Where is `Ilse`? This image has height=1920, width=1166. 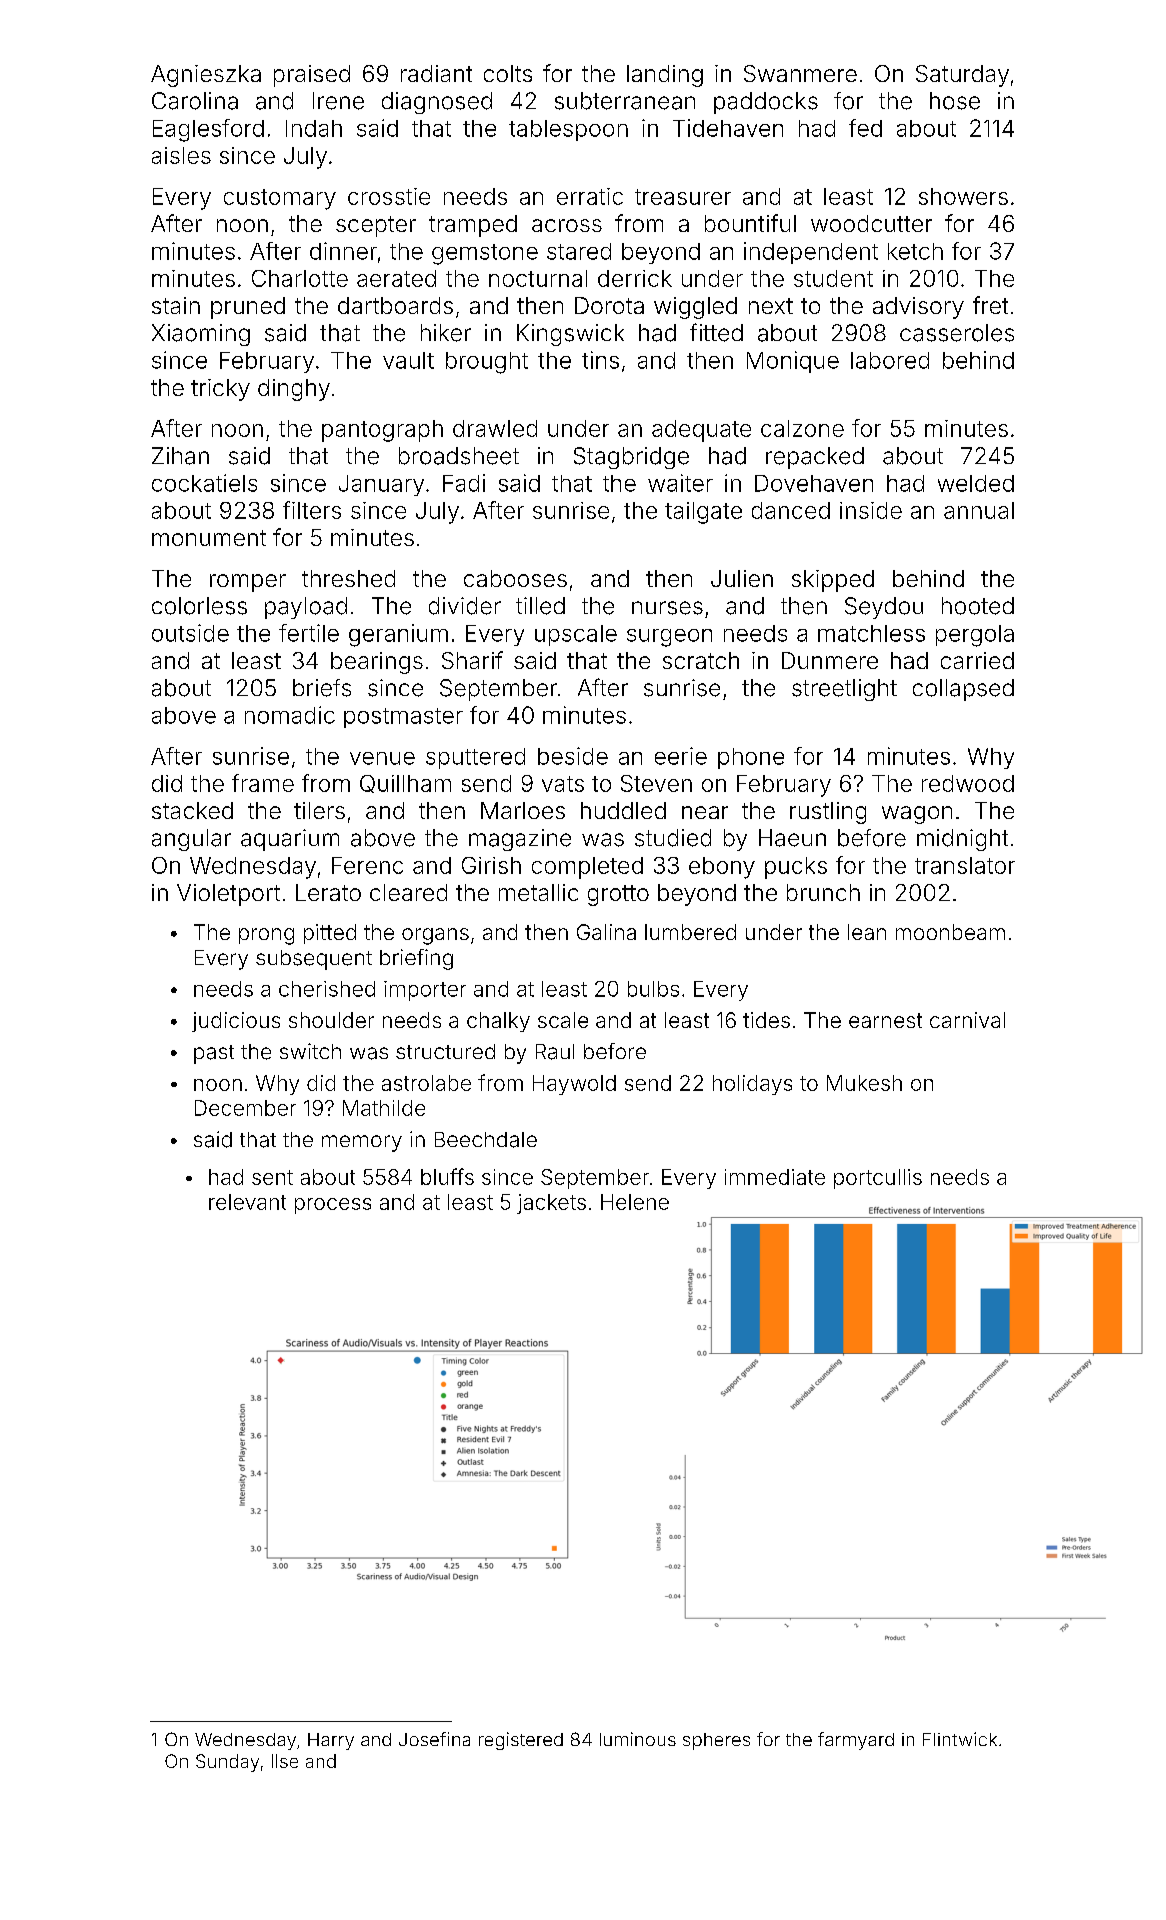
Ilse is located at coordinates (285, 1761).
